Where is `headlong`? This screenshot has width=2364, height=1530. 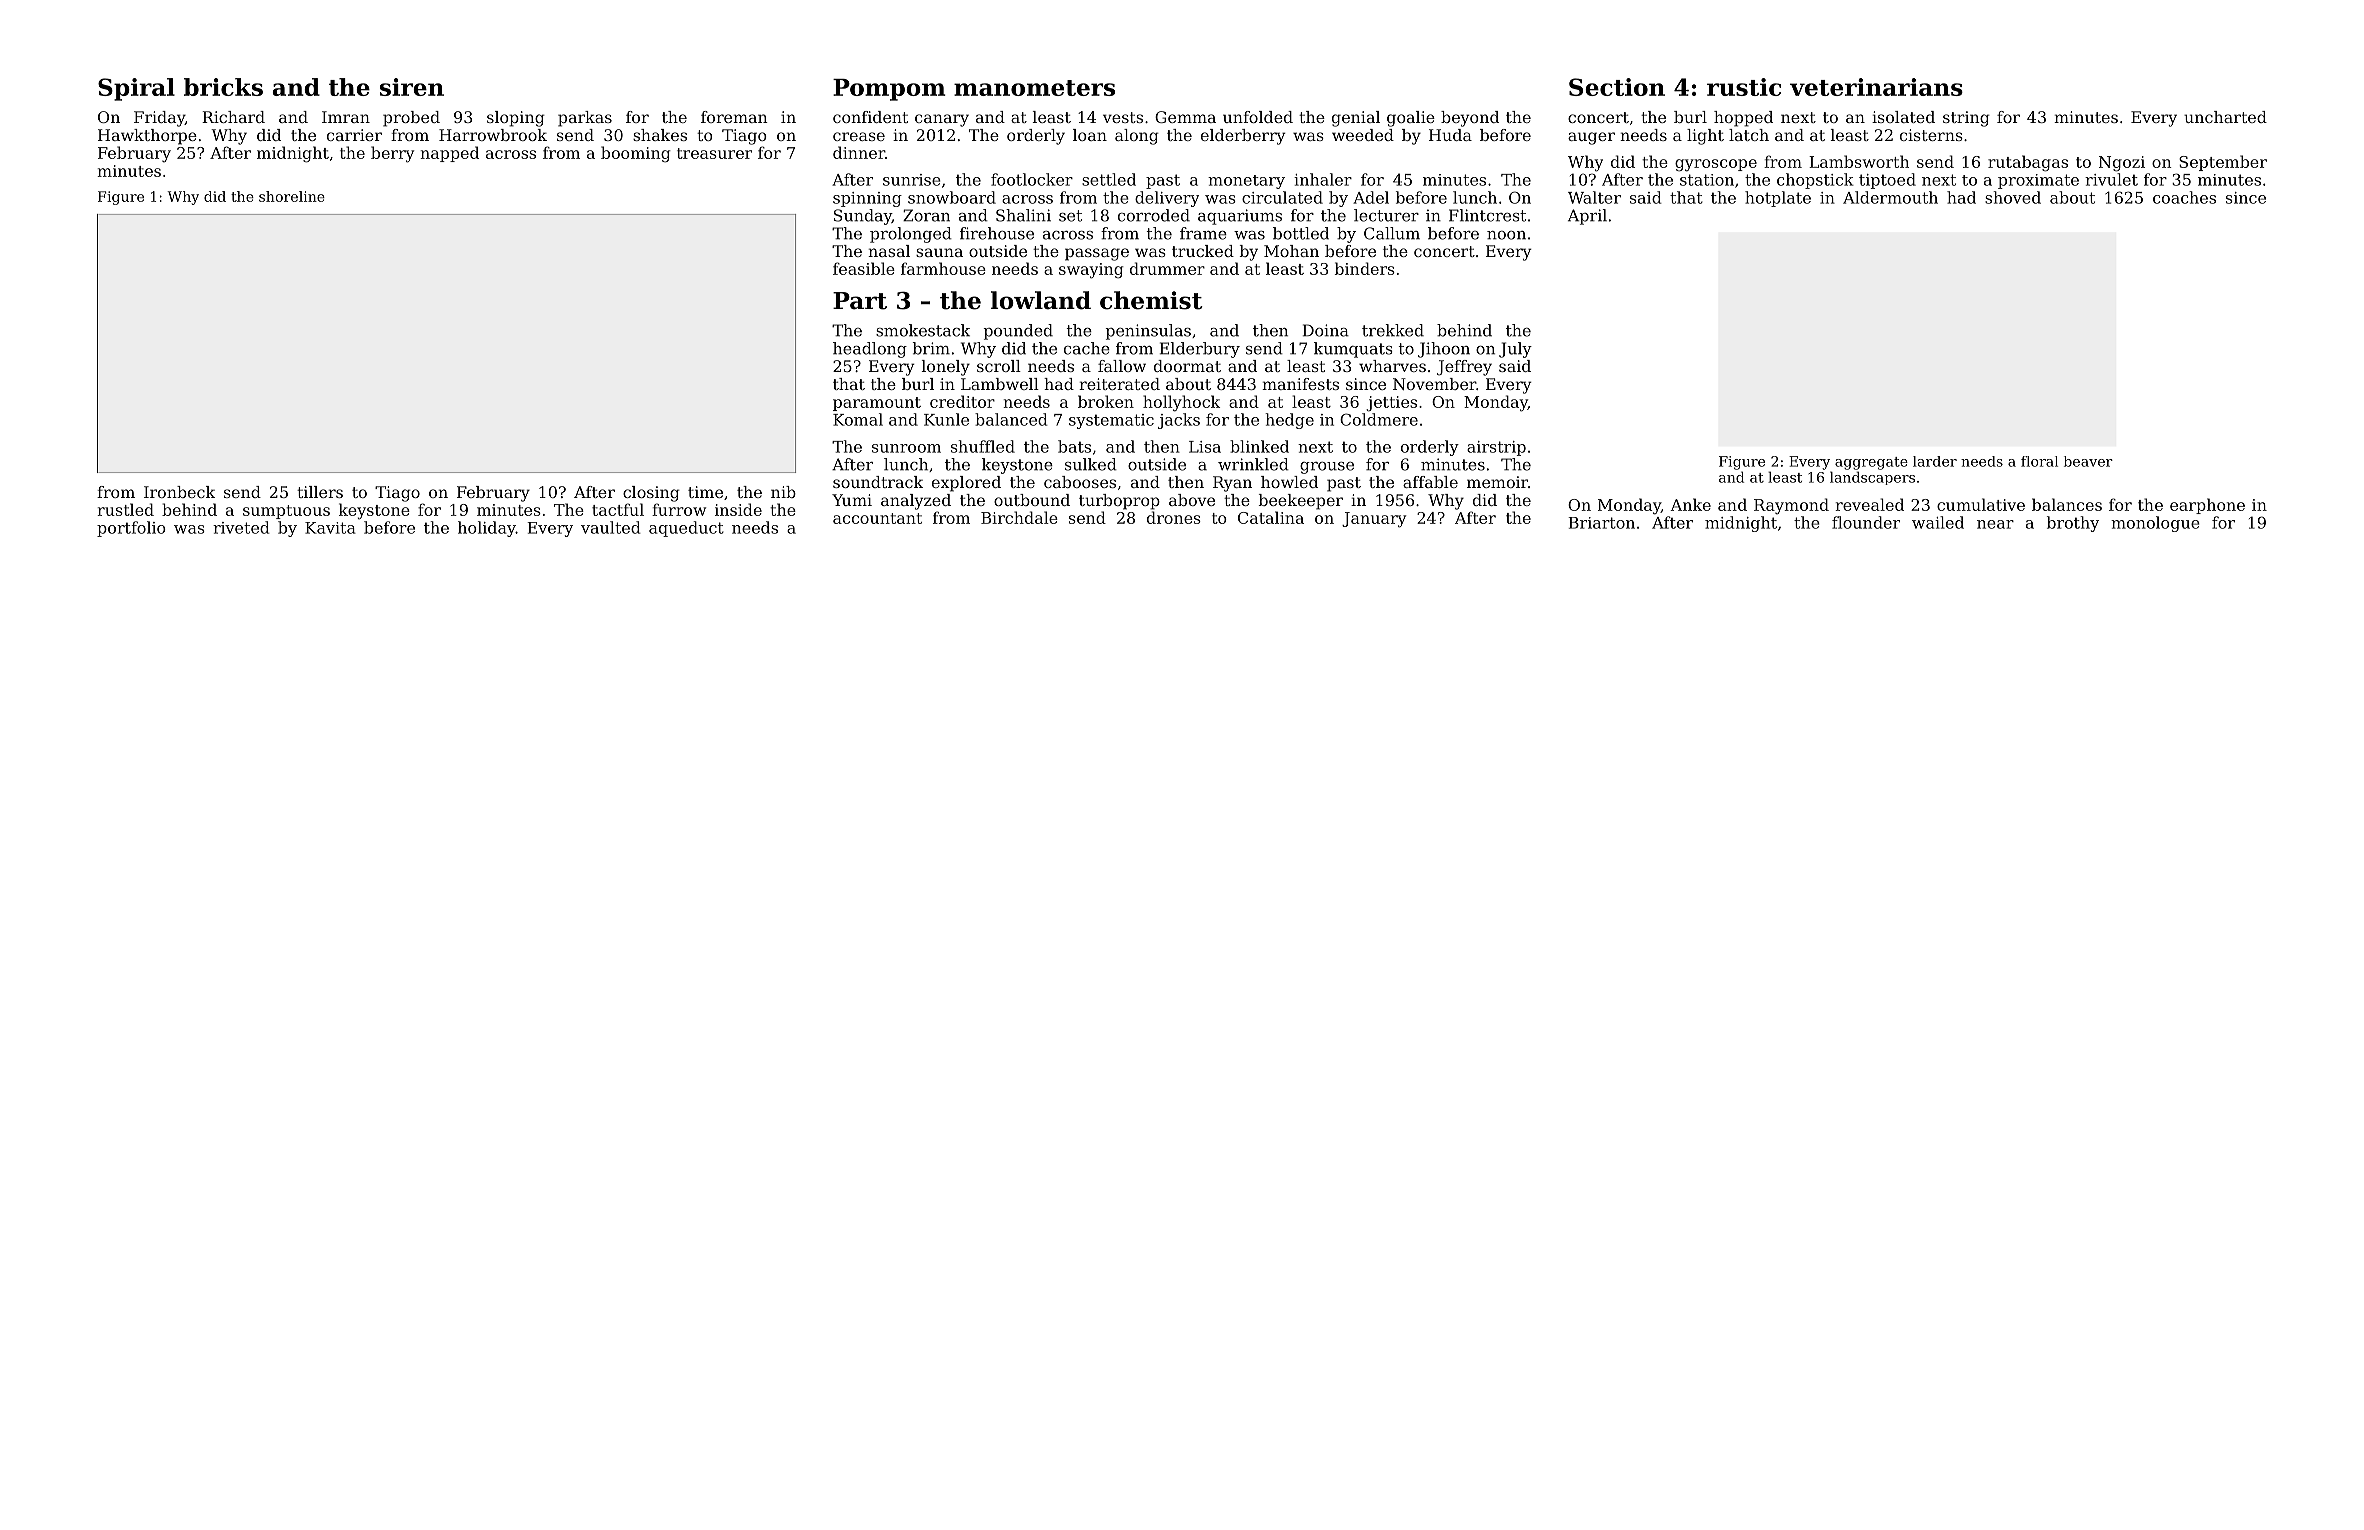
headlong is located at coordinates (870, 350).
